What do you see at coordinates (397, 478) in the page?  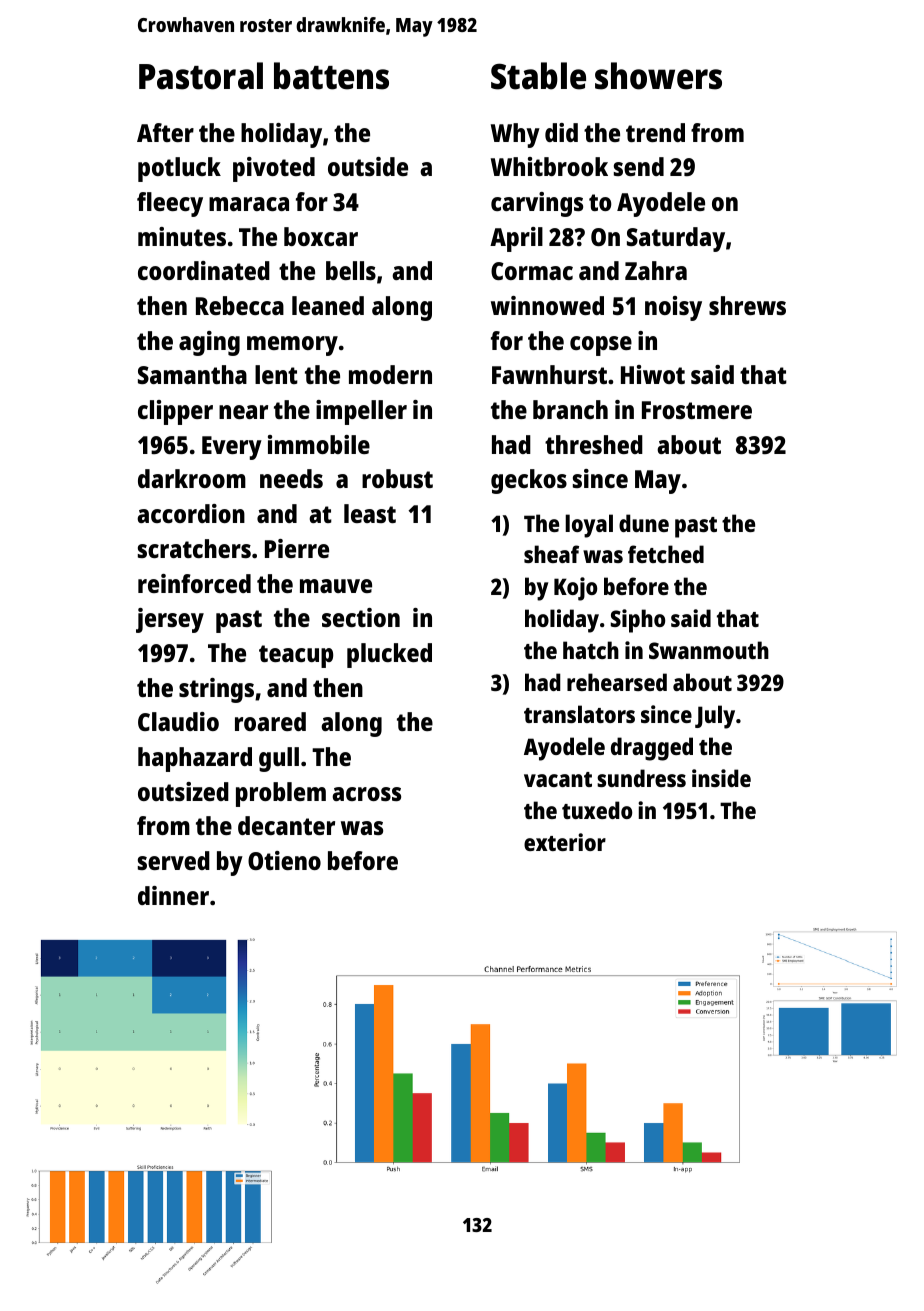 I see `robust` at bounding box center [397, 478].
